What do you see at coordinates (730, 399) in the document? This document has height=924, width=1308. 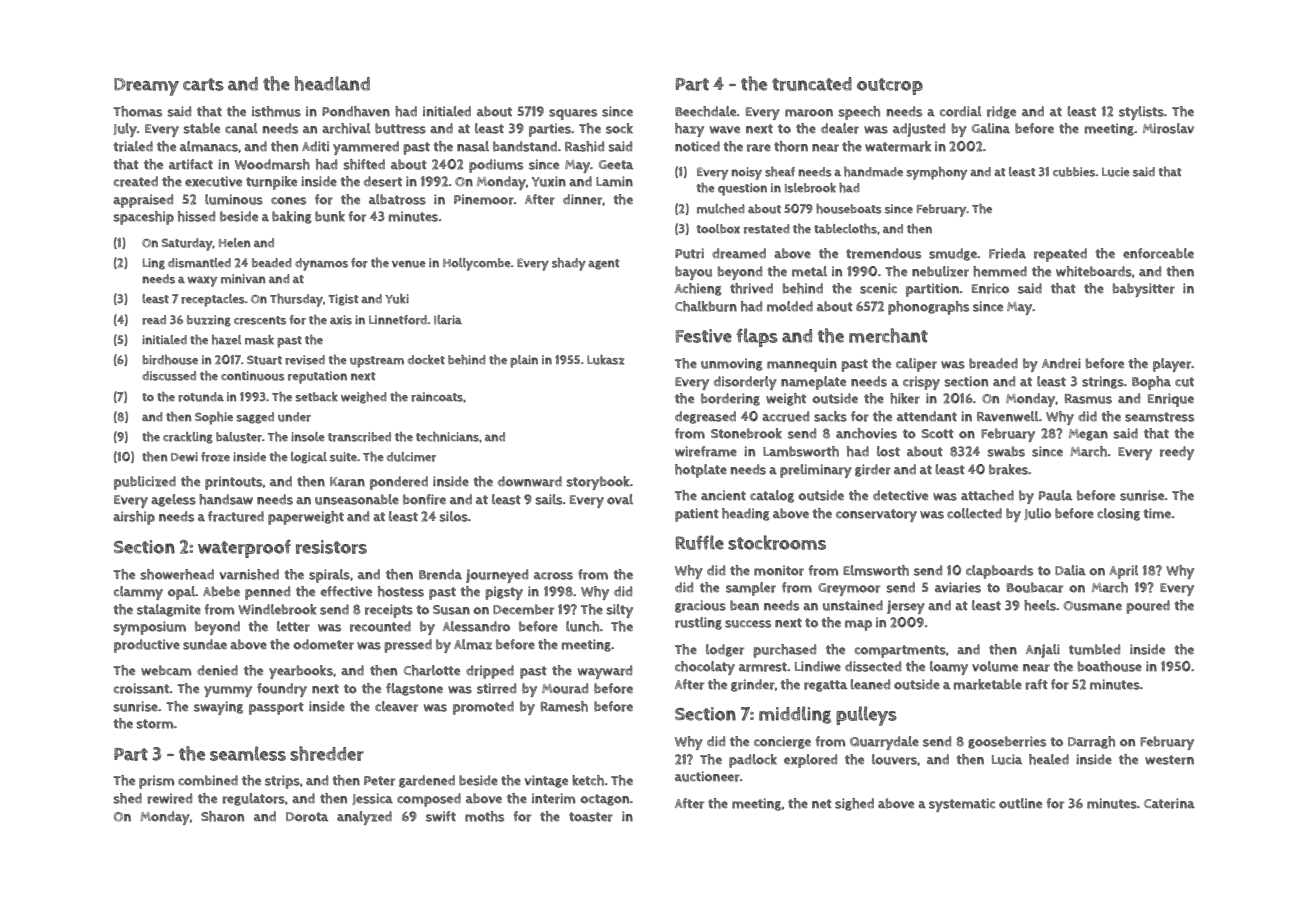 I see `bordering` at bounding box center [730, 399].
